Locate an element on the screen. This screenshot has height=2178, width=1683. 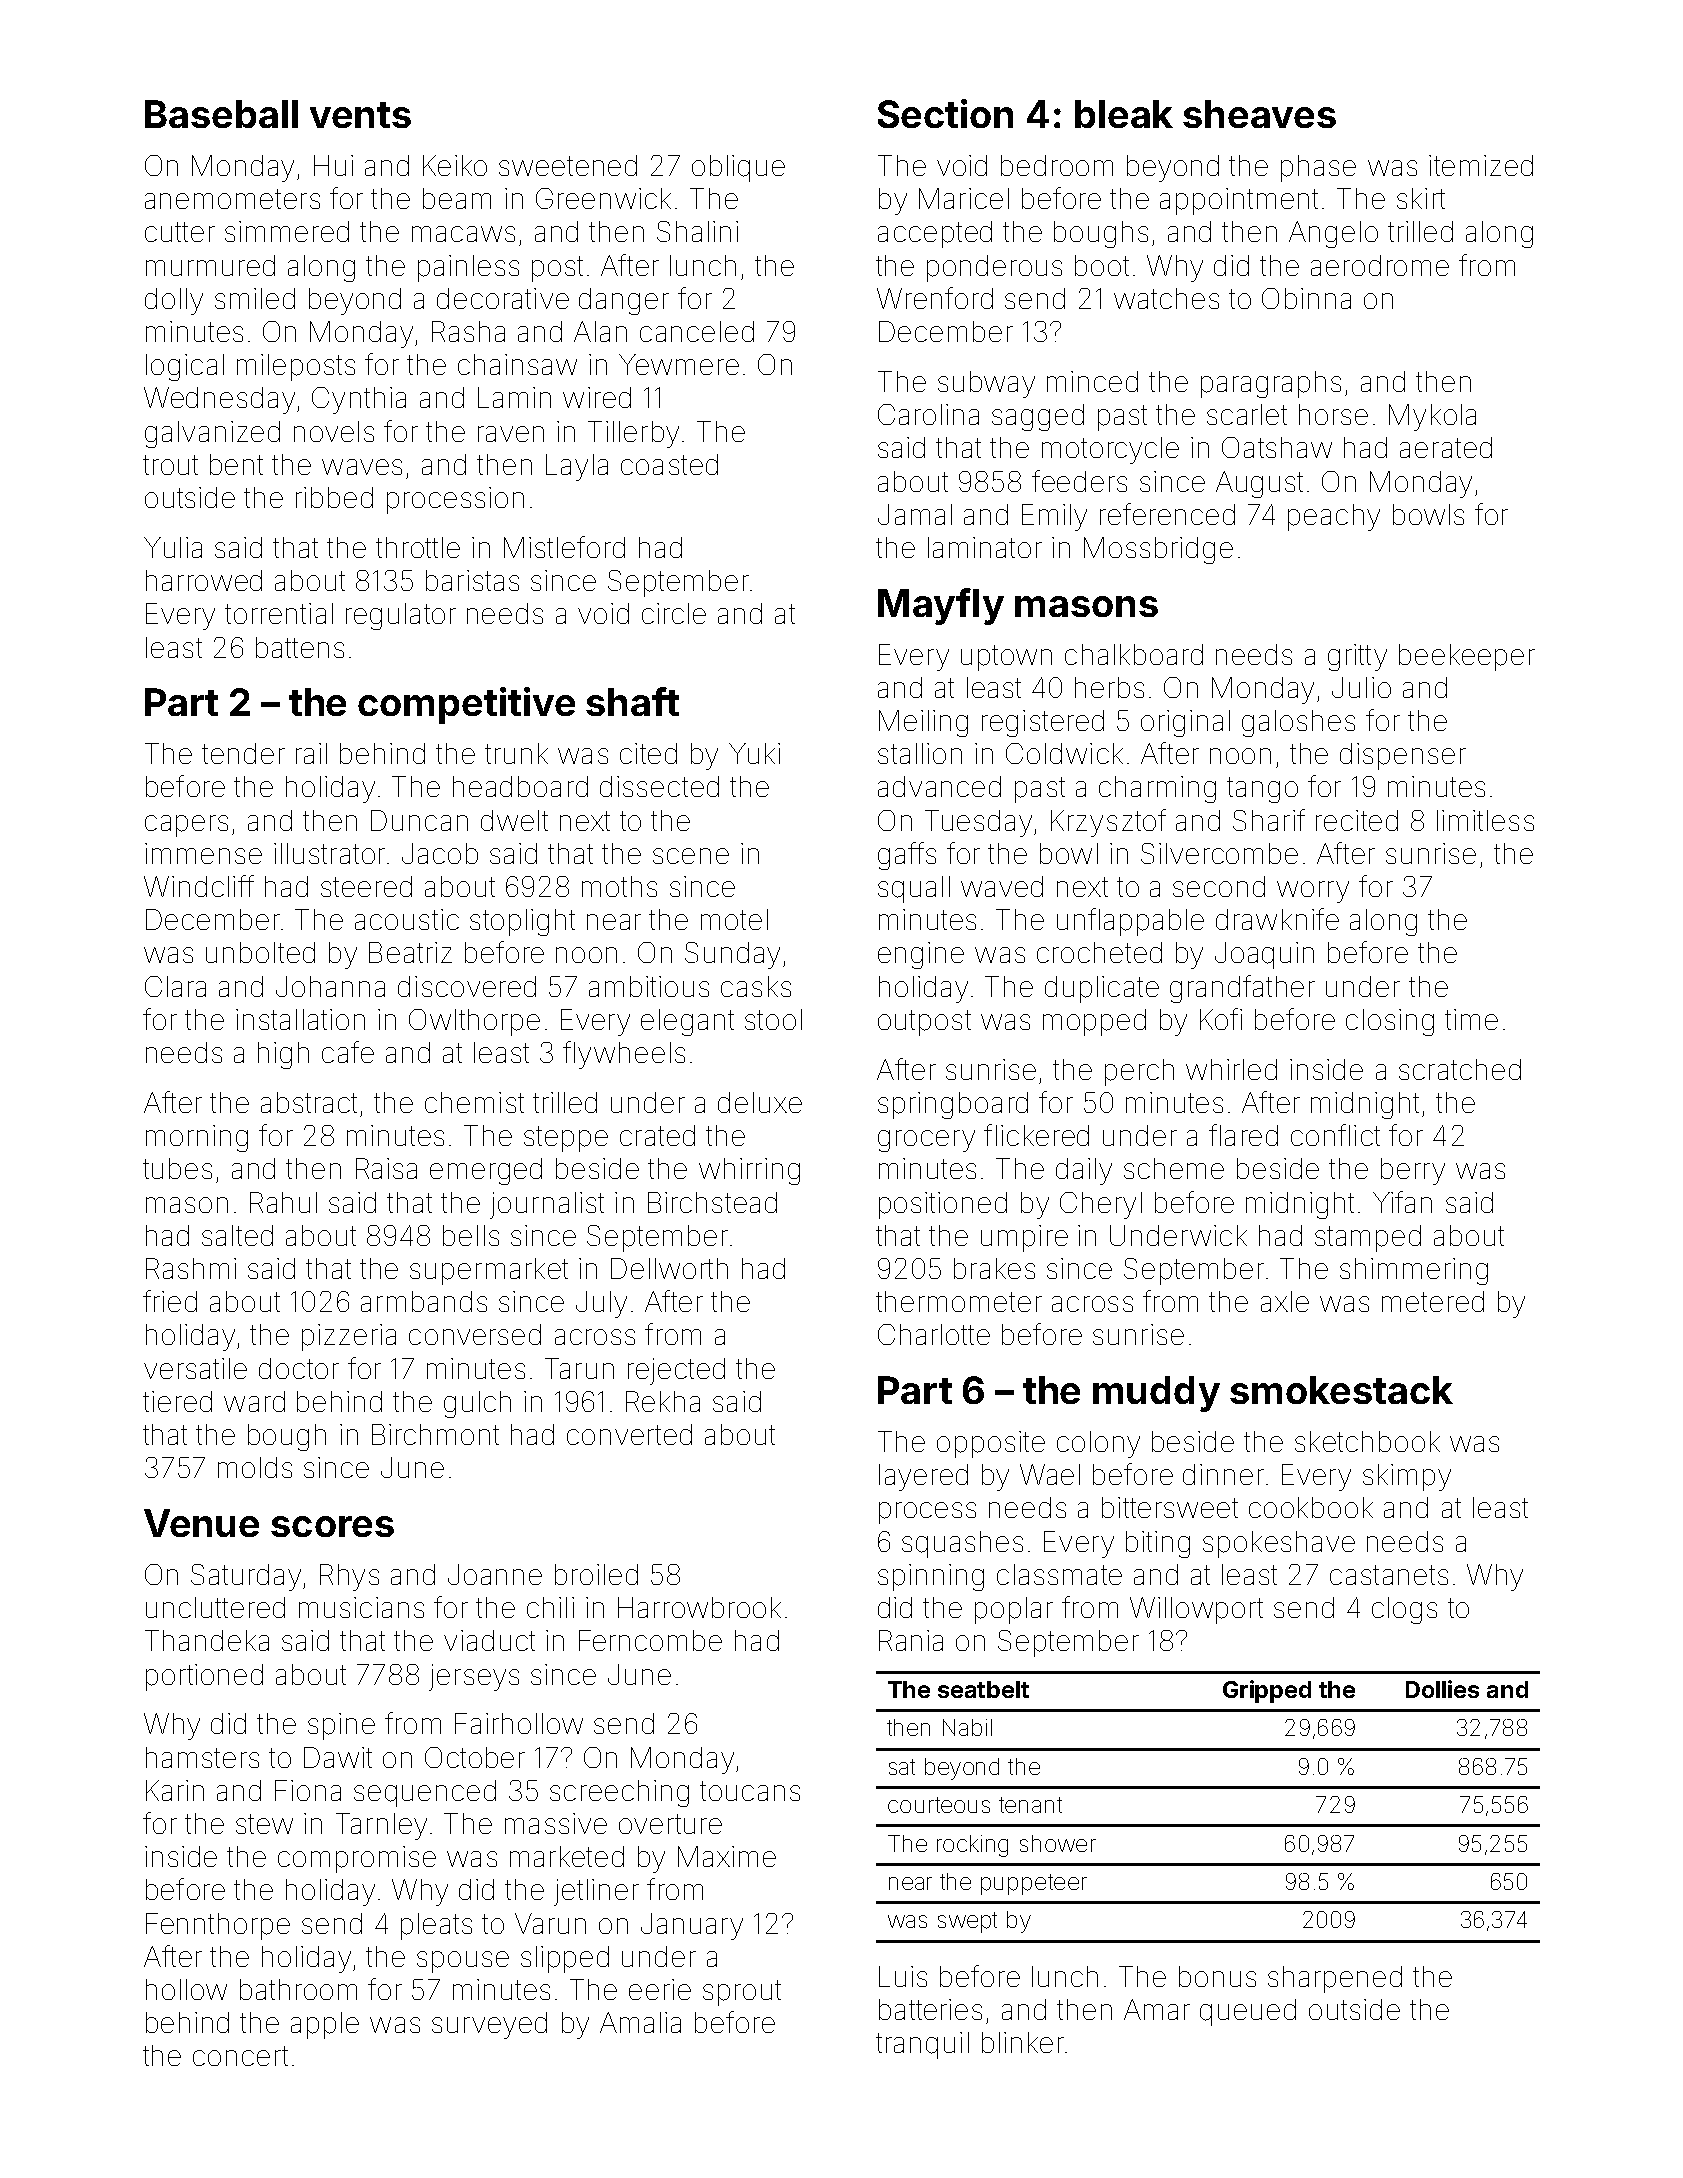
versatile is located at coordinates (195, 1368).
